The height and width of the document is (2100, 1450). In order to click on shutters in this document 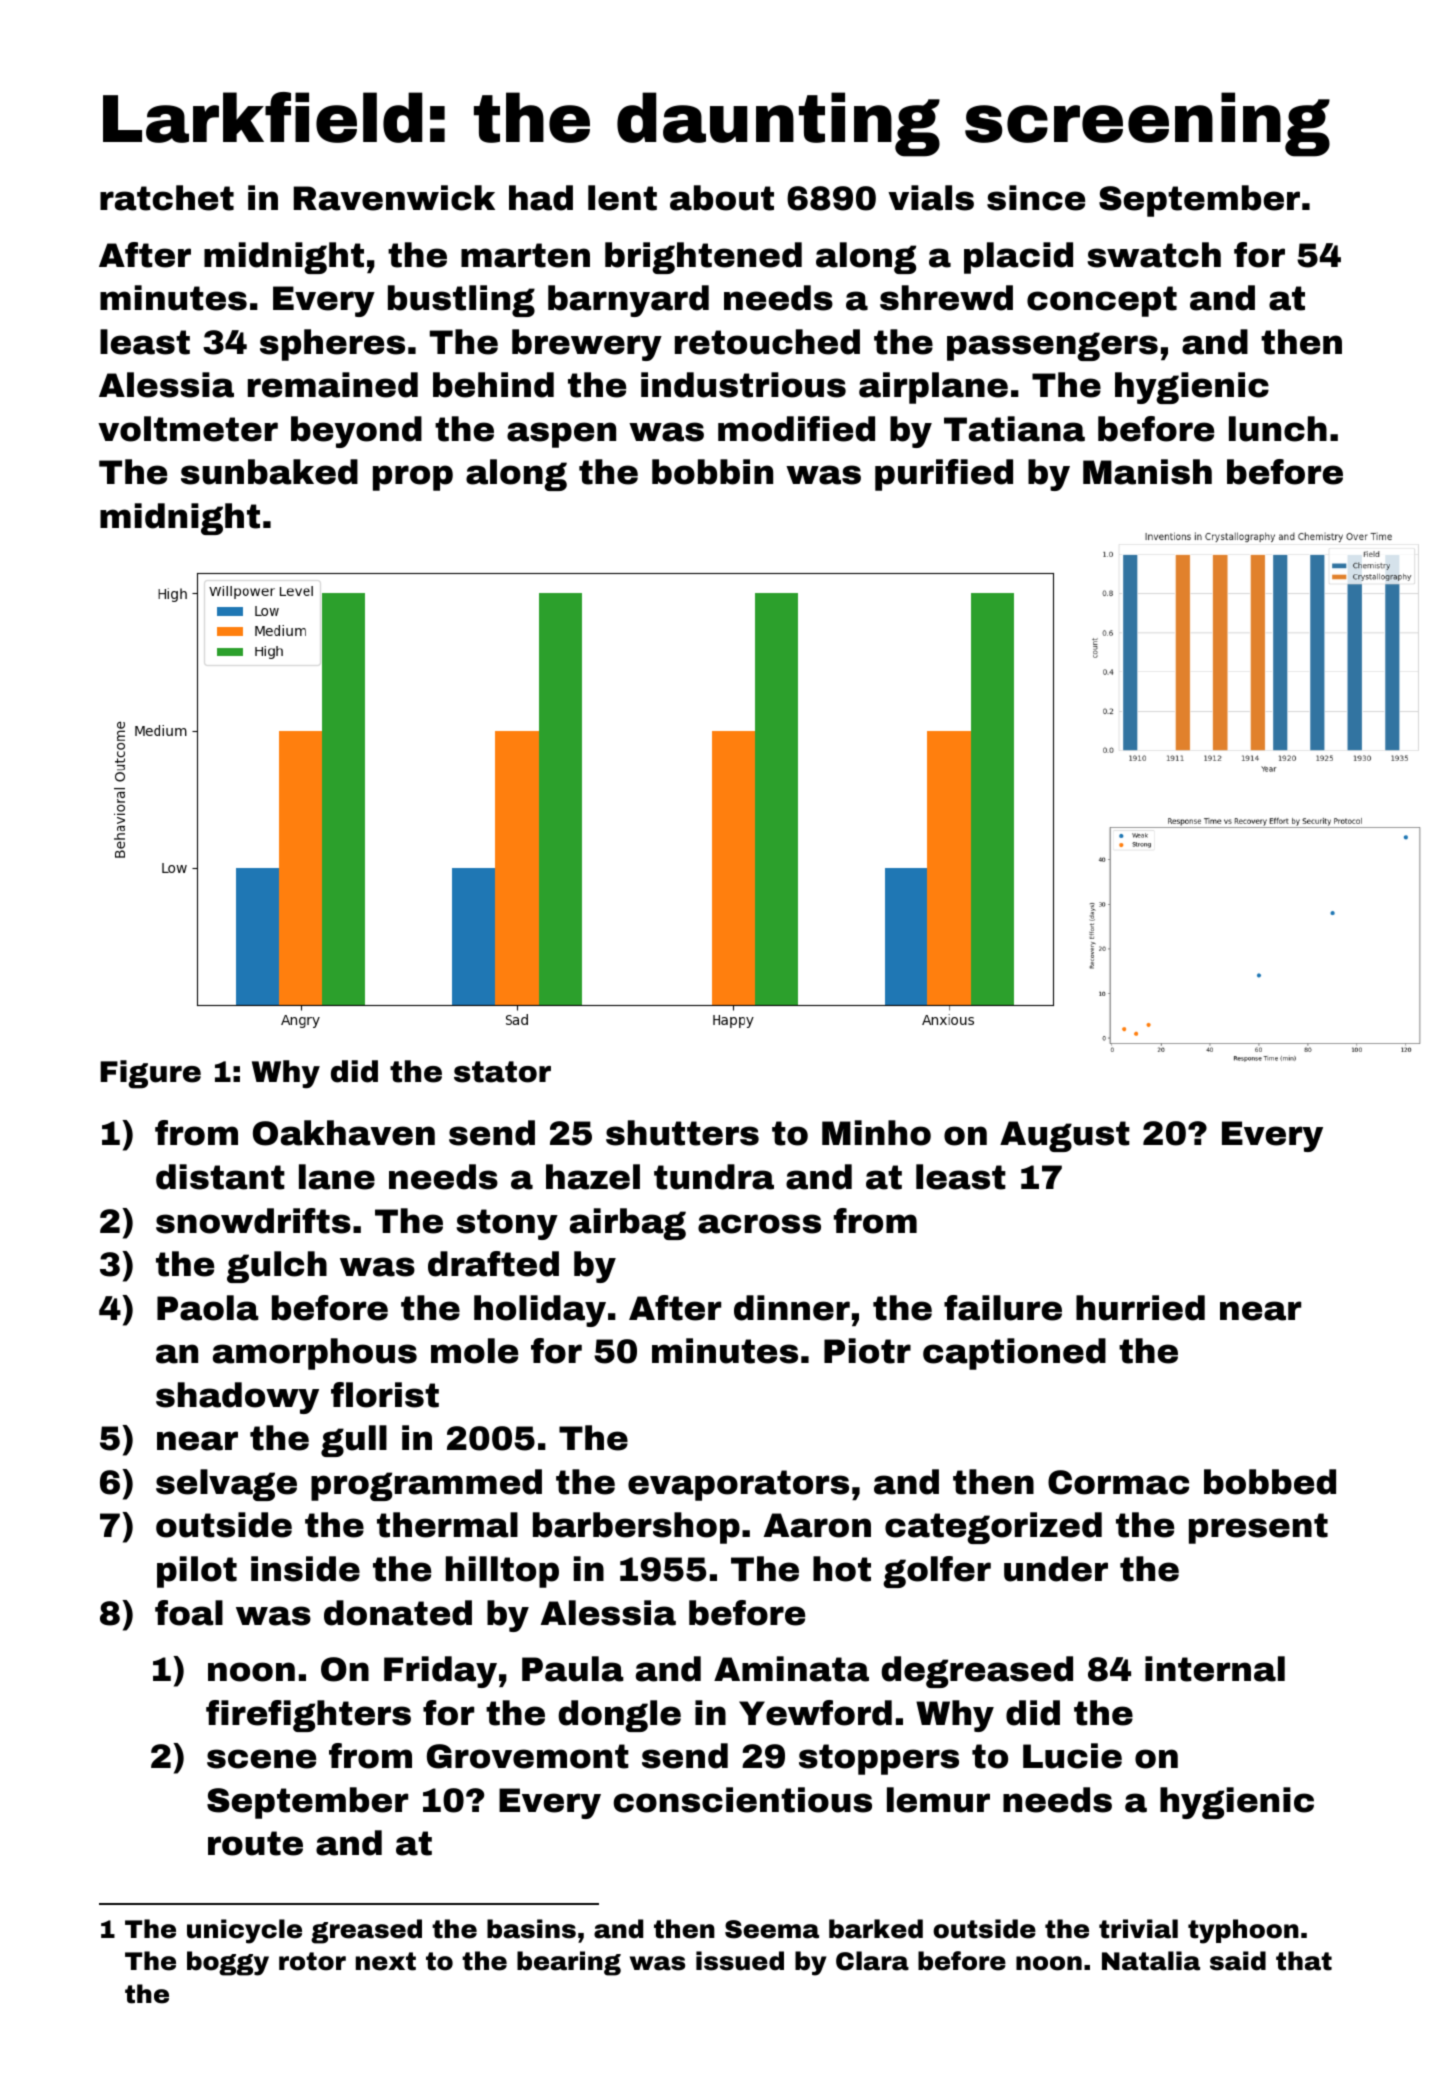, I will do `click(682, 1133)`.
